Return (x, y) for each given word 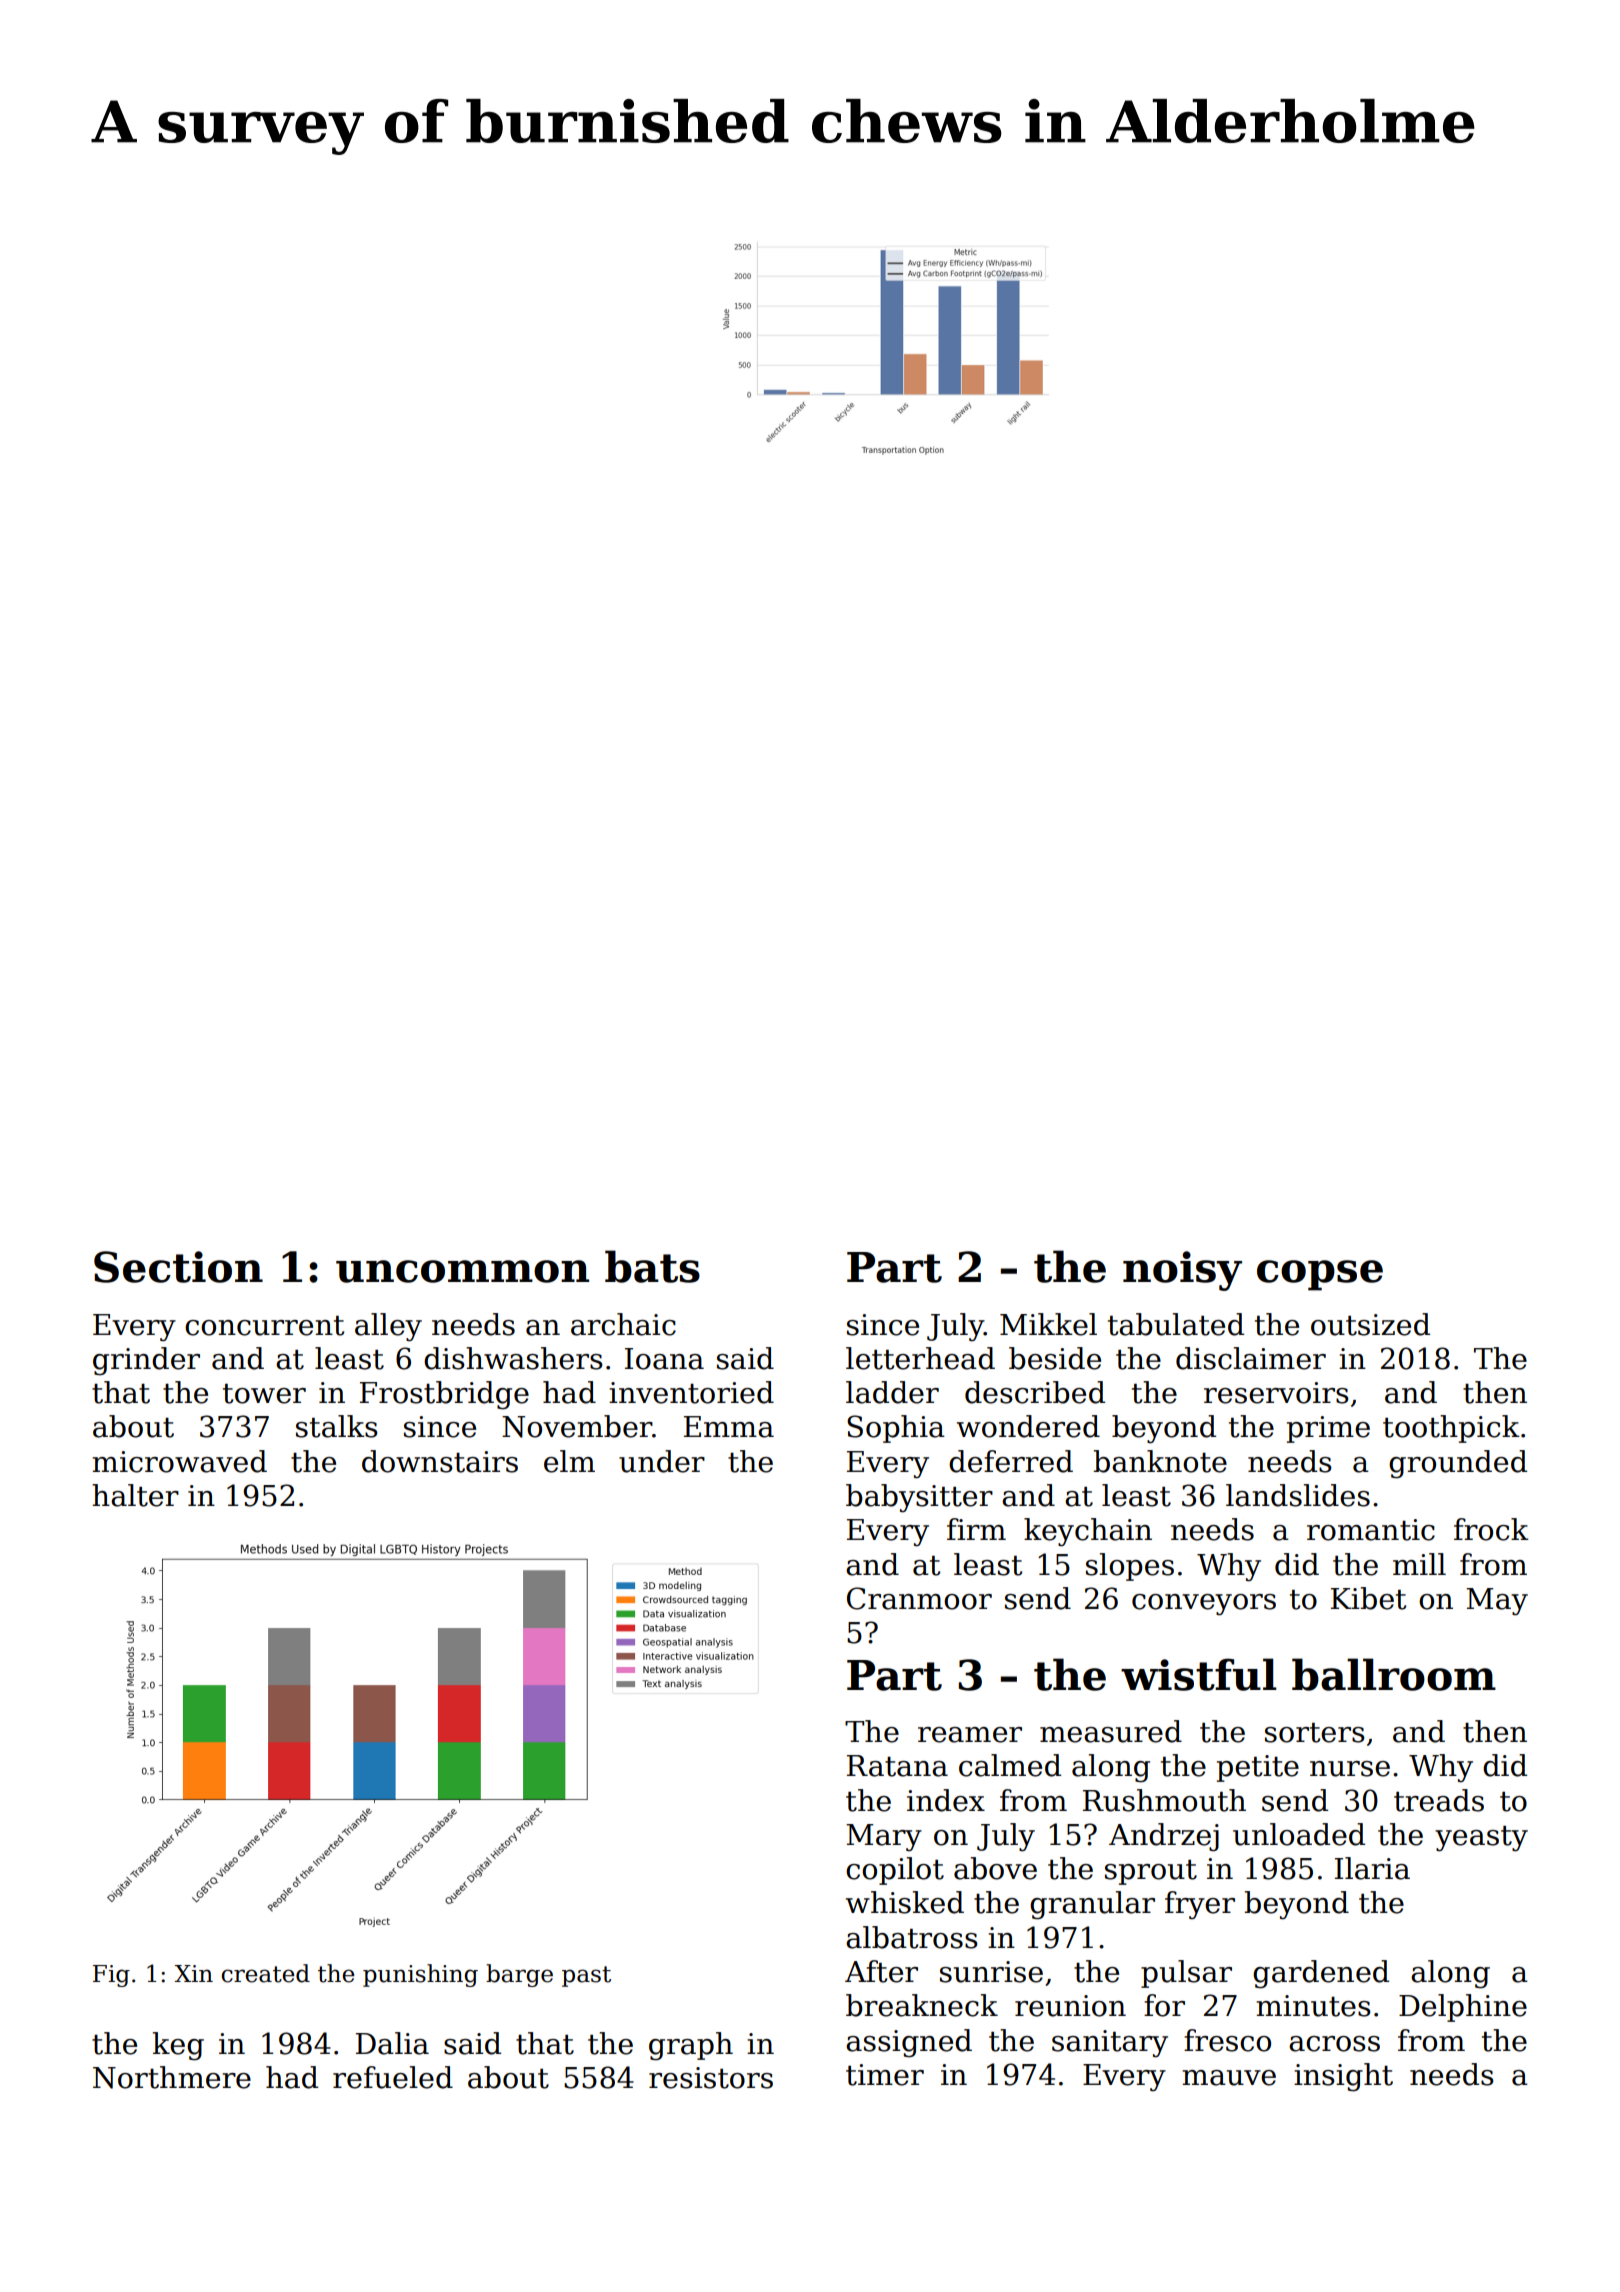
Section (178, 1267)
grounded (1458, 1464)
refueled (393, 2077)
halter (135, 1495)
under (662, 1461)
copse (1320, 1275)
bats (652, 1266)
